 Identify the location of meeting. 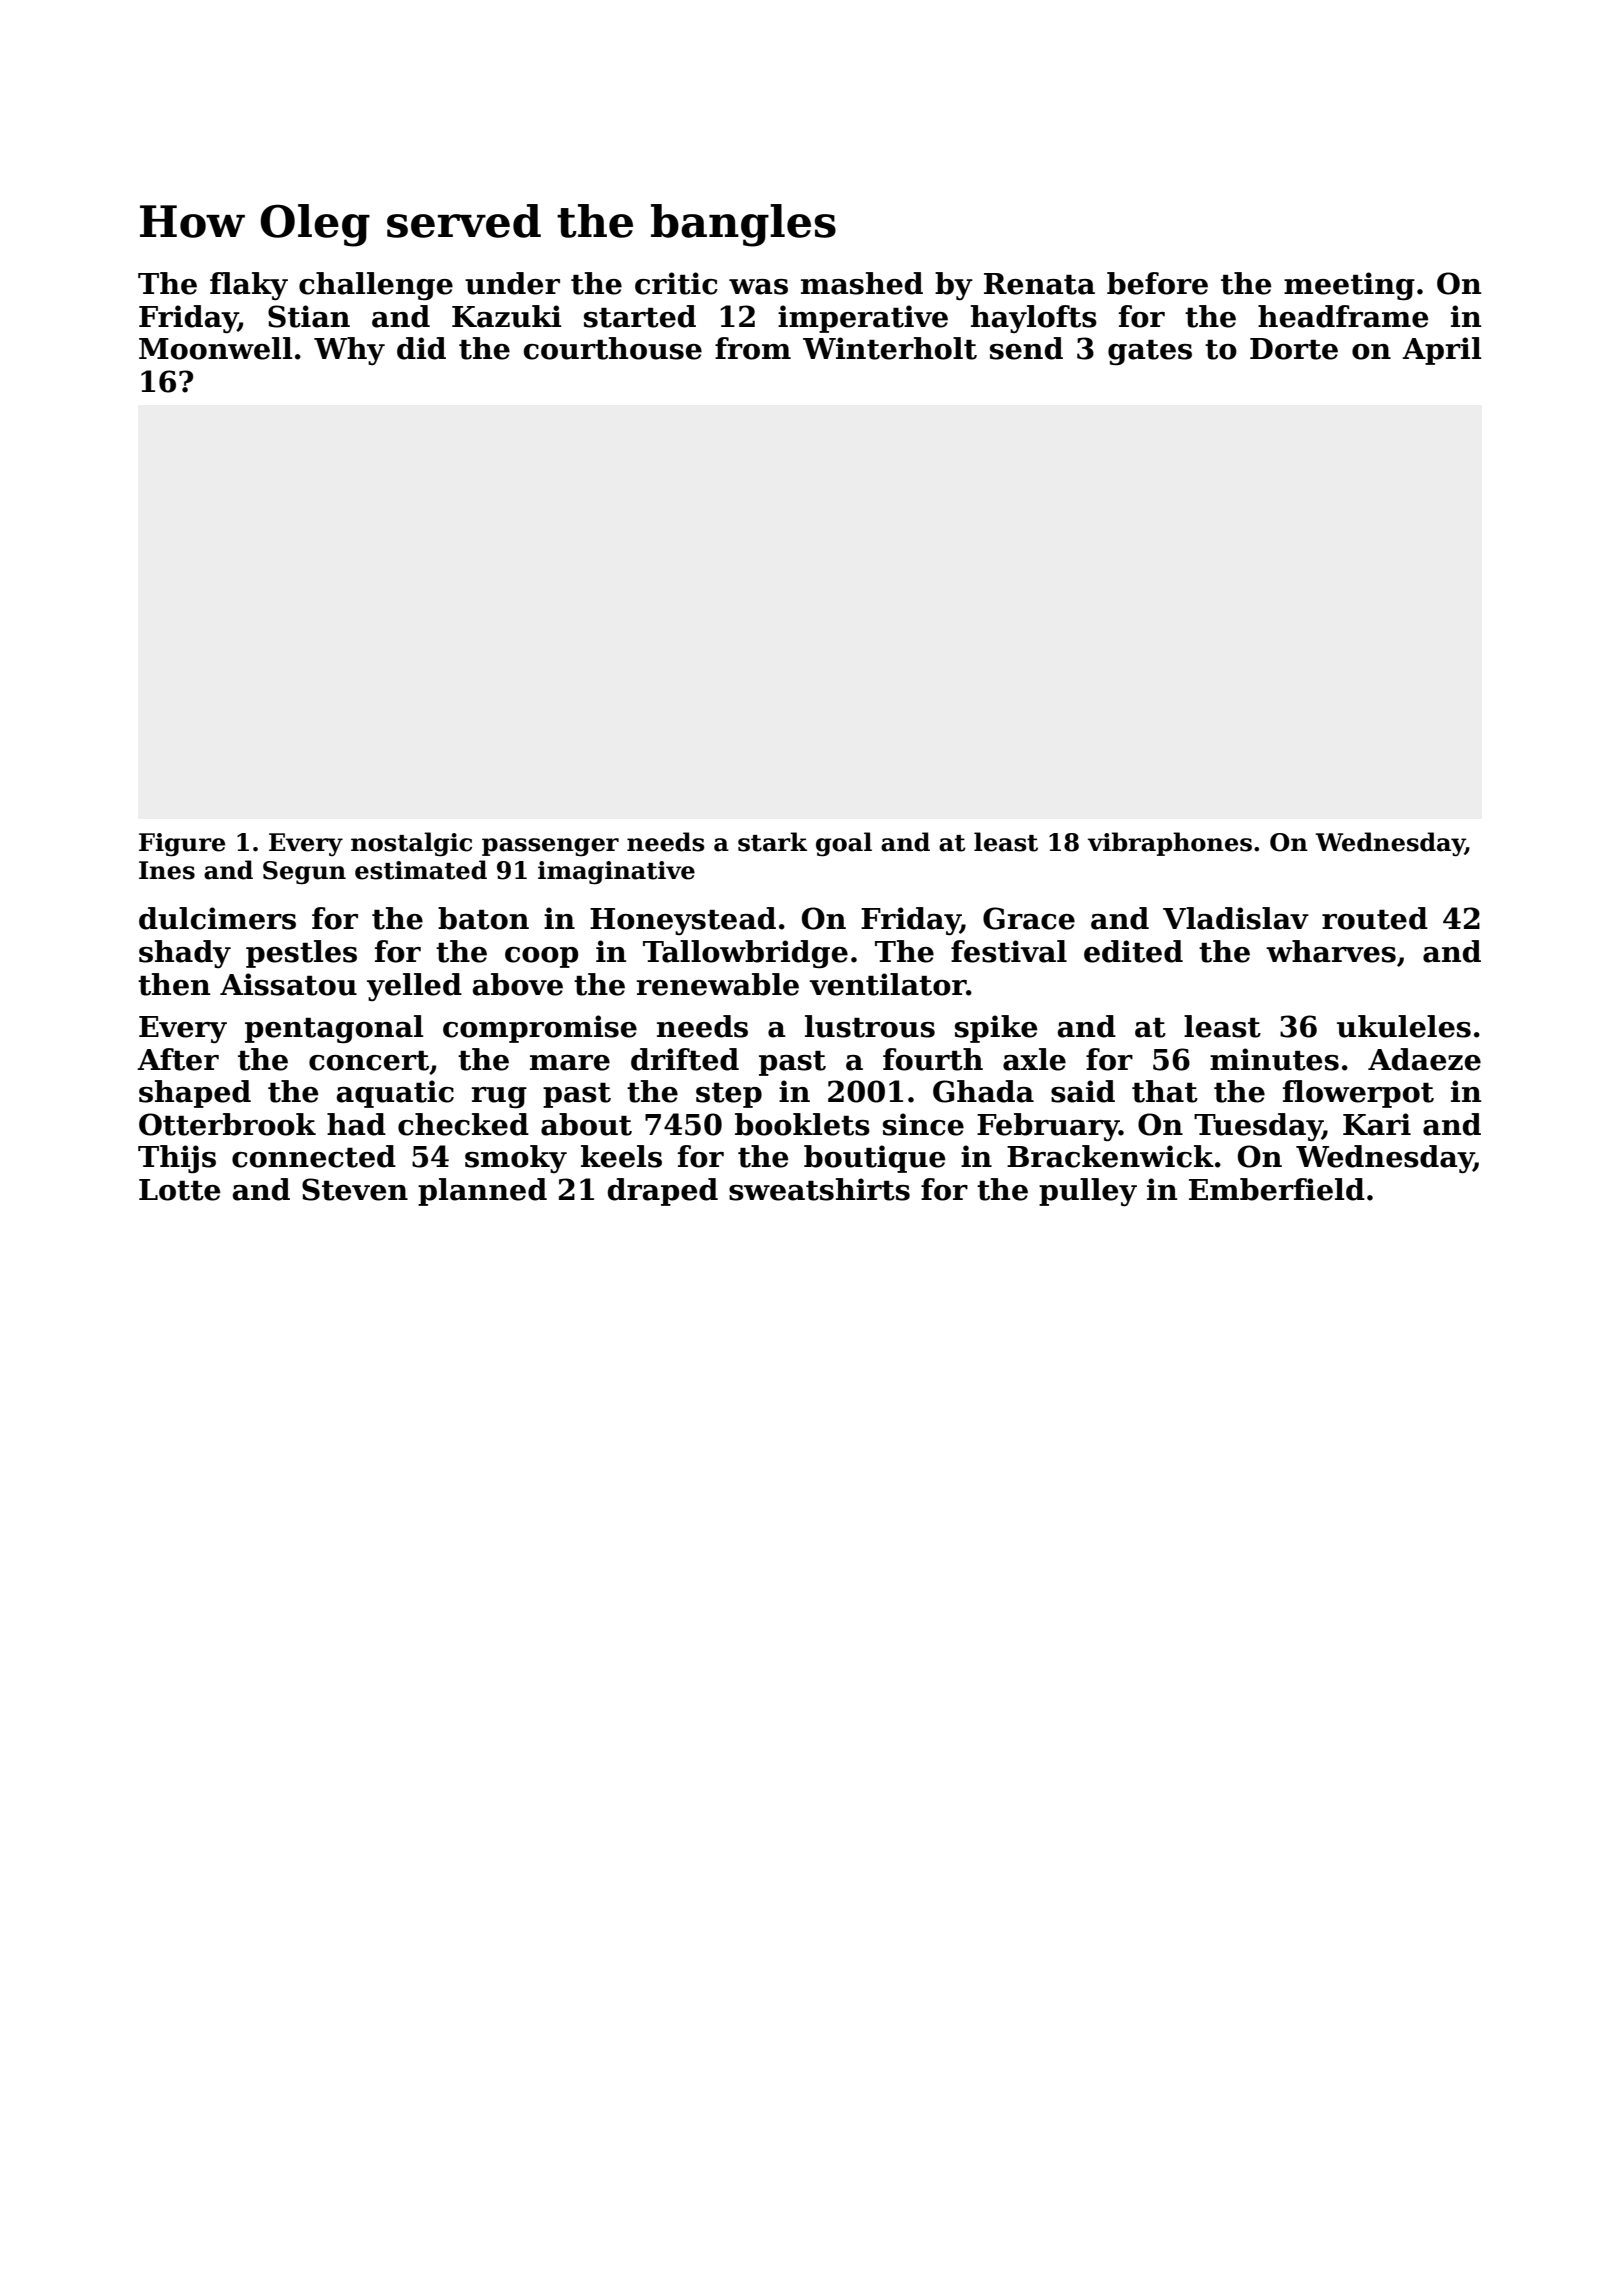
(1349, 286).
